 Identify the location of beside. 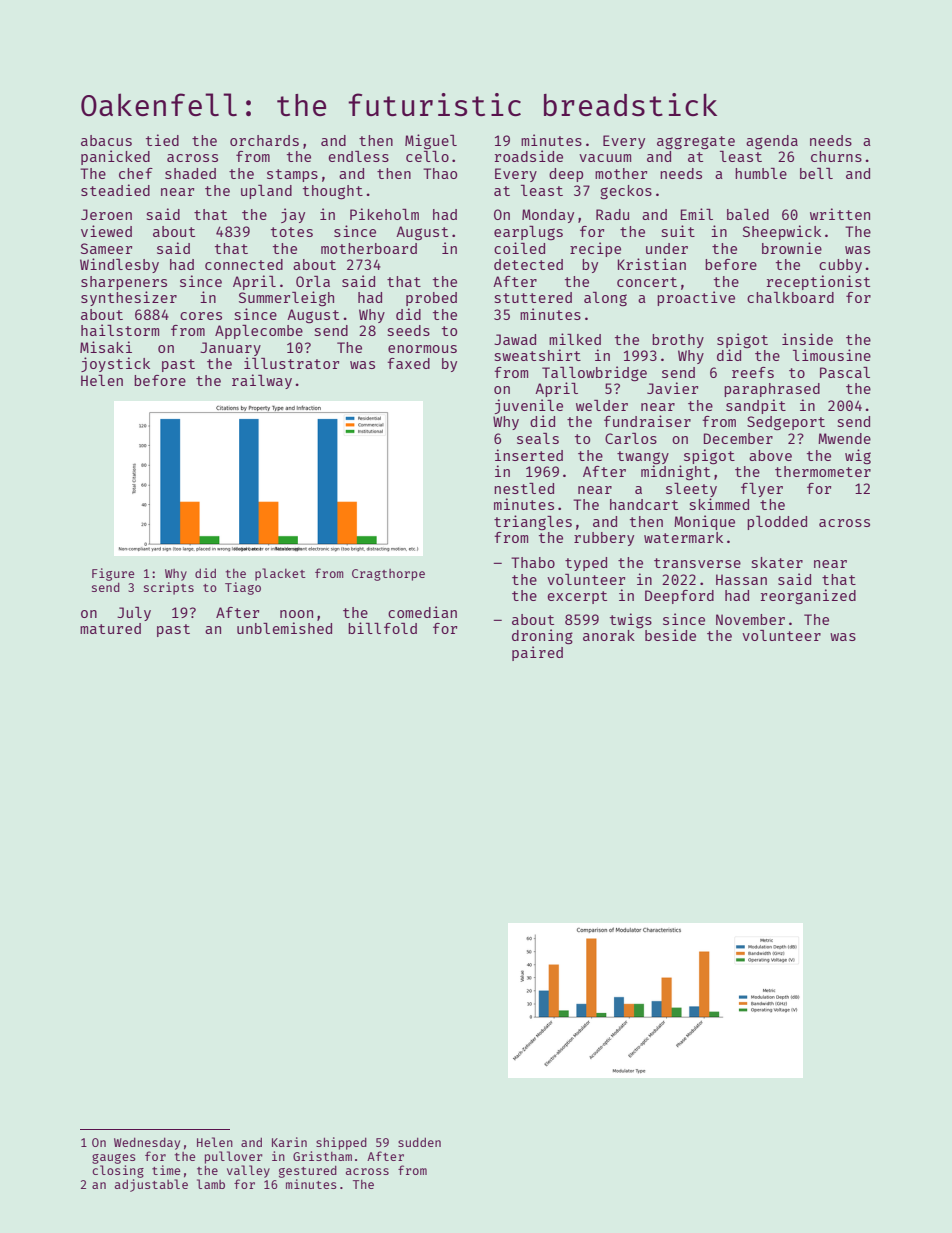
(670, 635).
